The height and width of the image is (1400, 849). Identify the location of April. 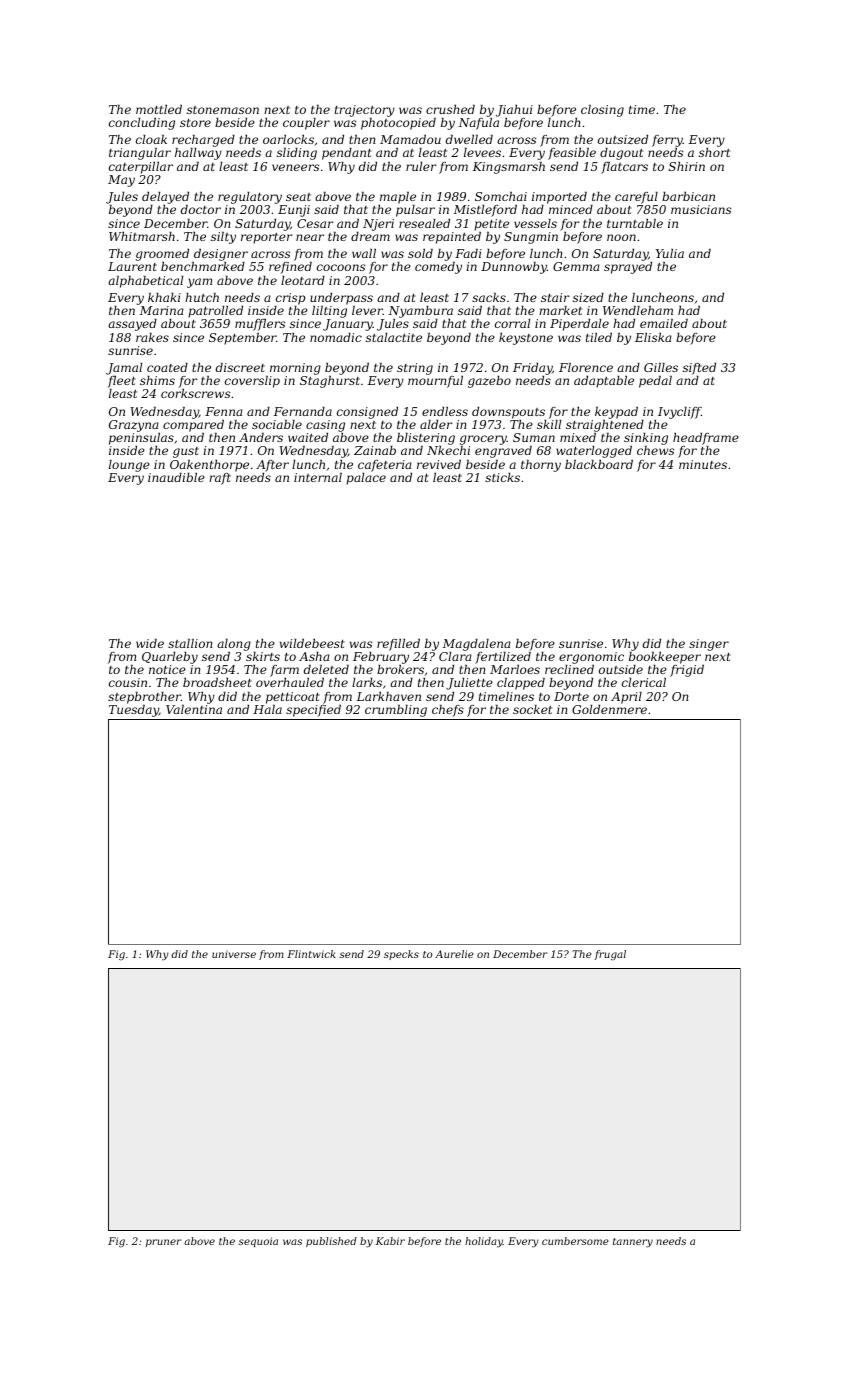
(626, 698).
